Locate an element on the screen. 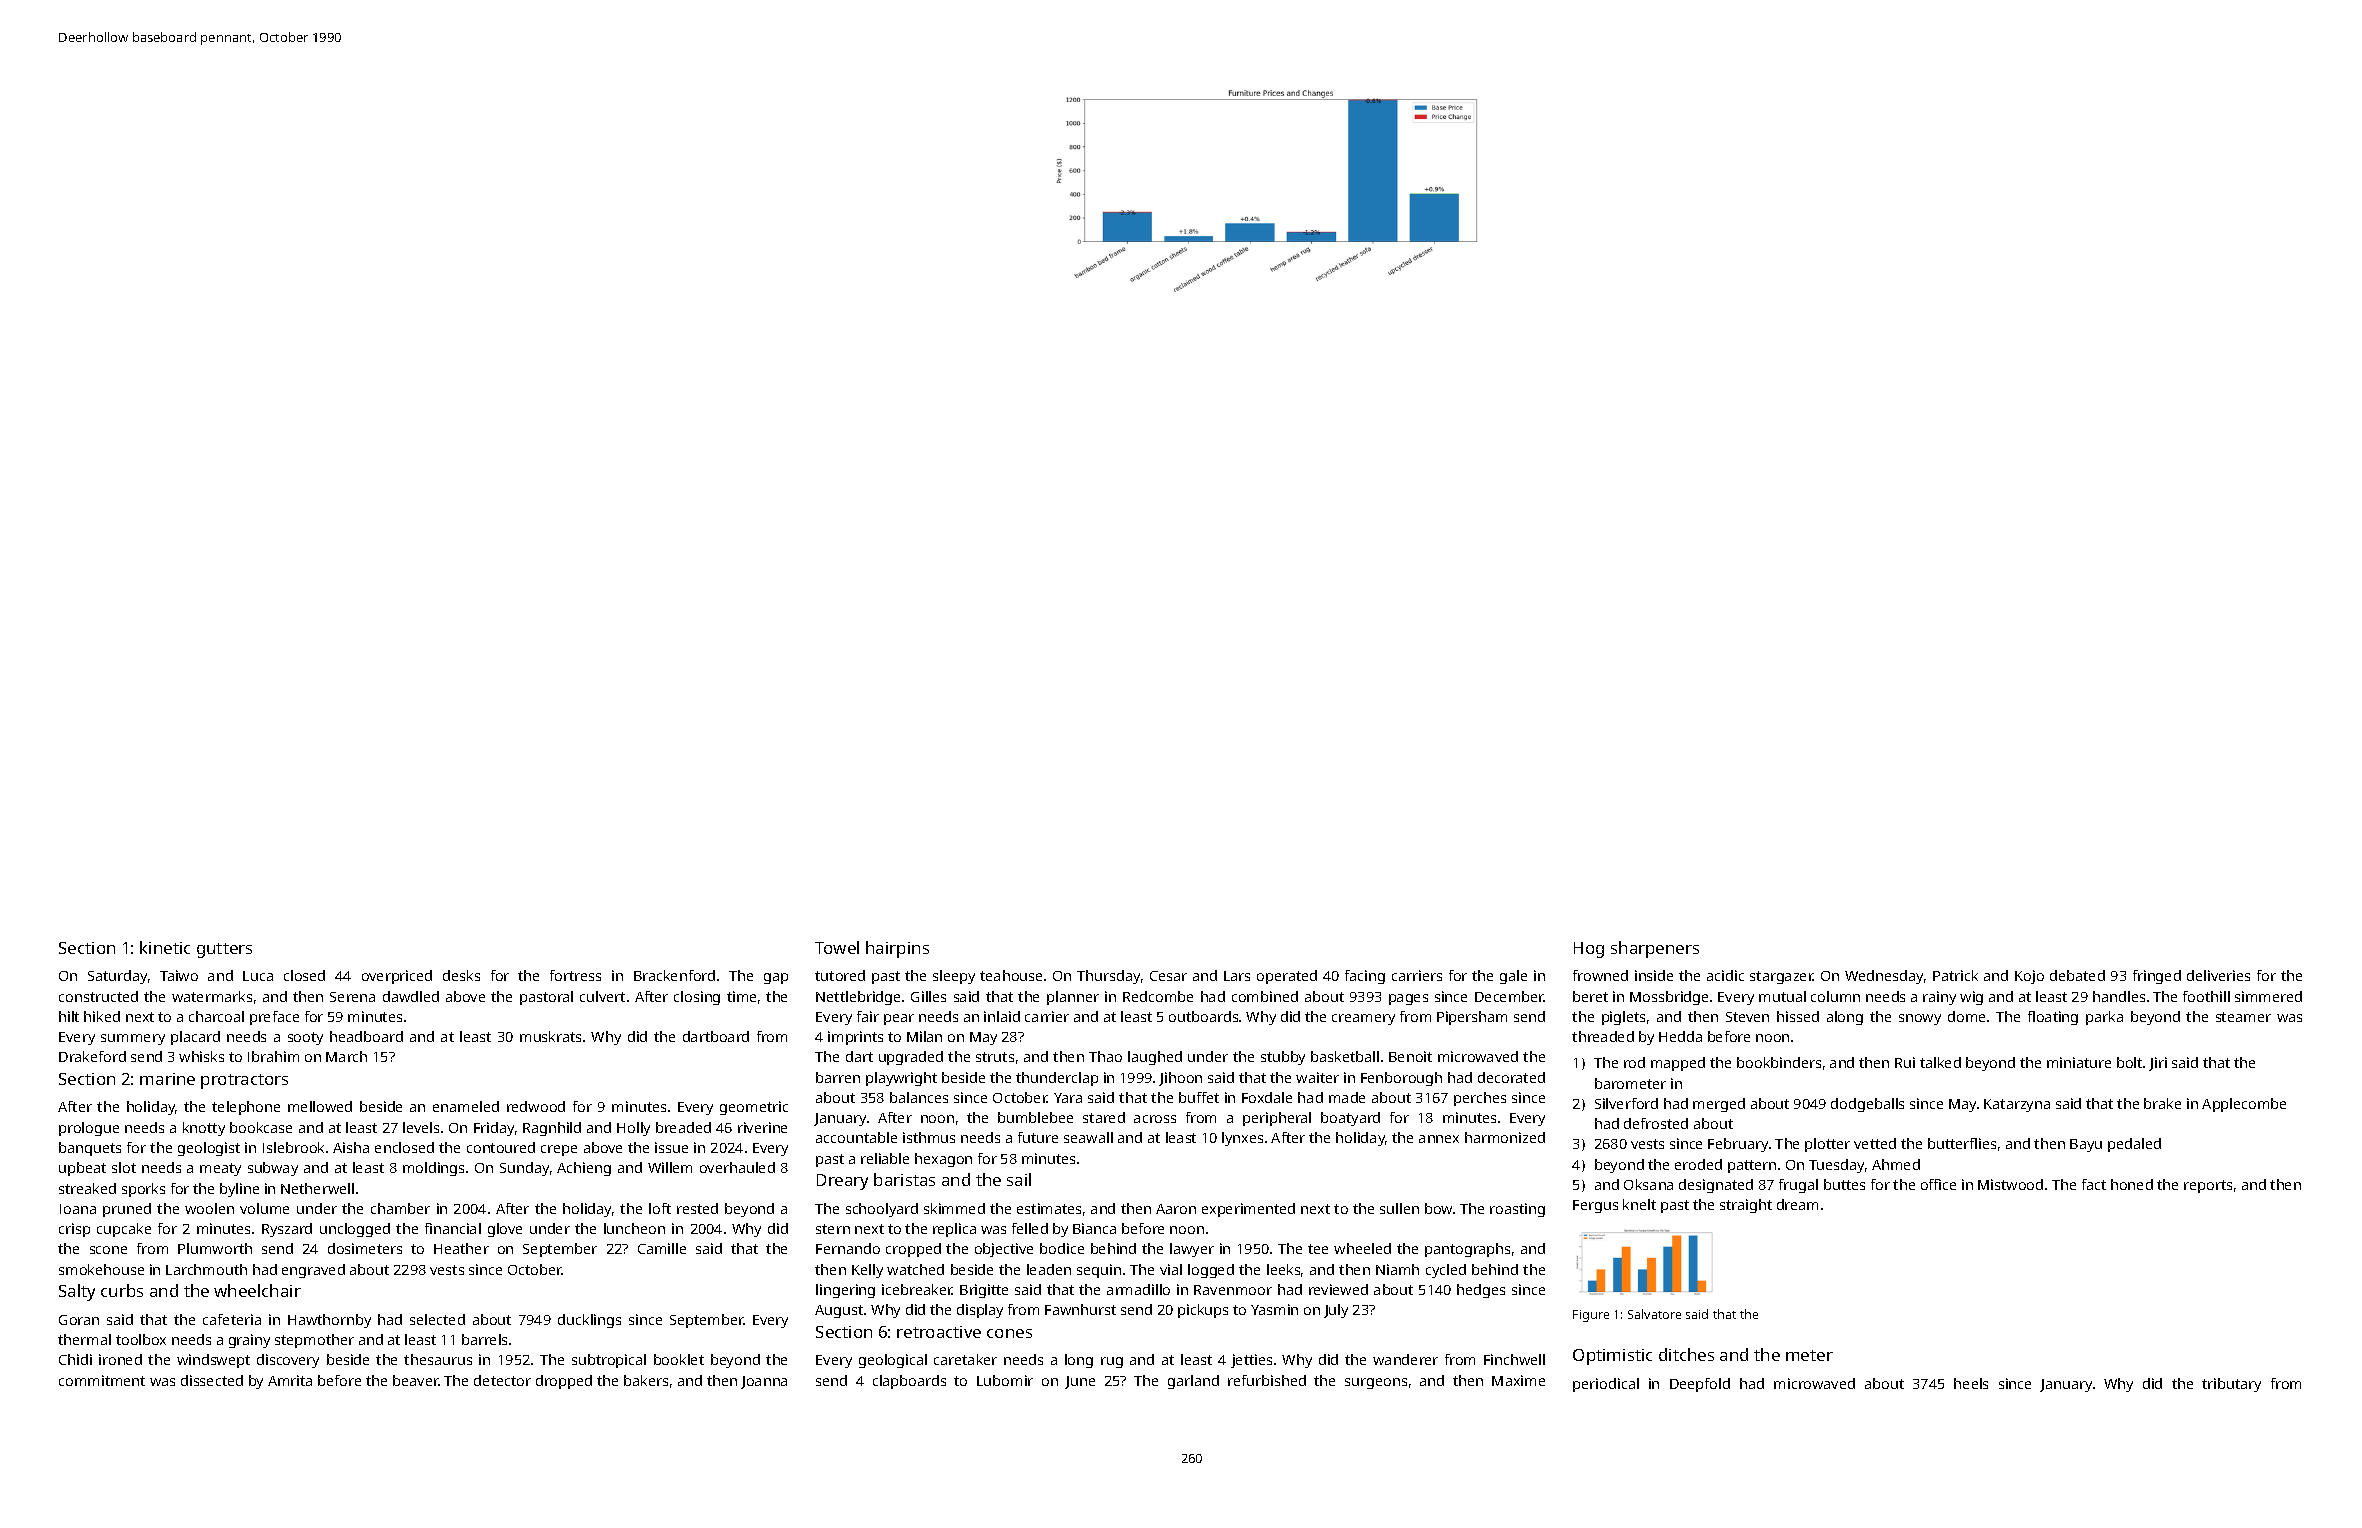 This screenshot has height=1528, width=2362. hairpins is located at coordinates (897, 949).
